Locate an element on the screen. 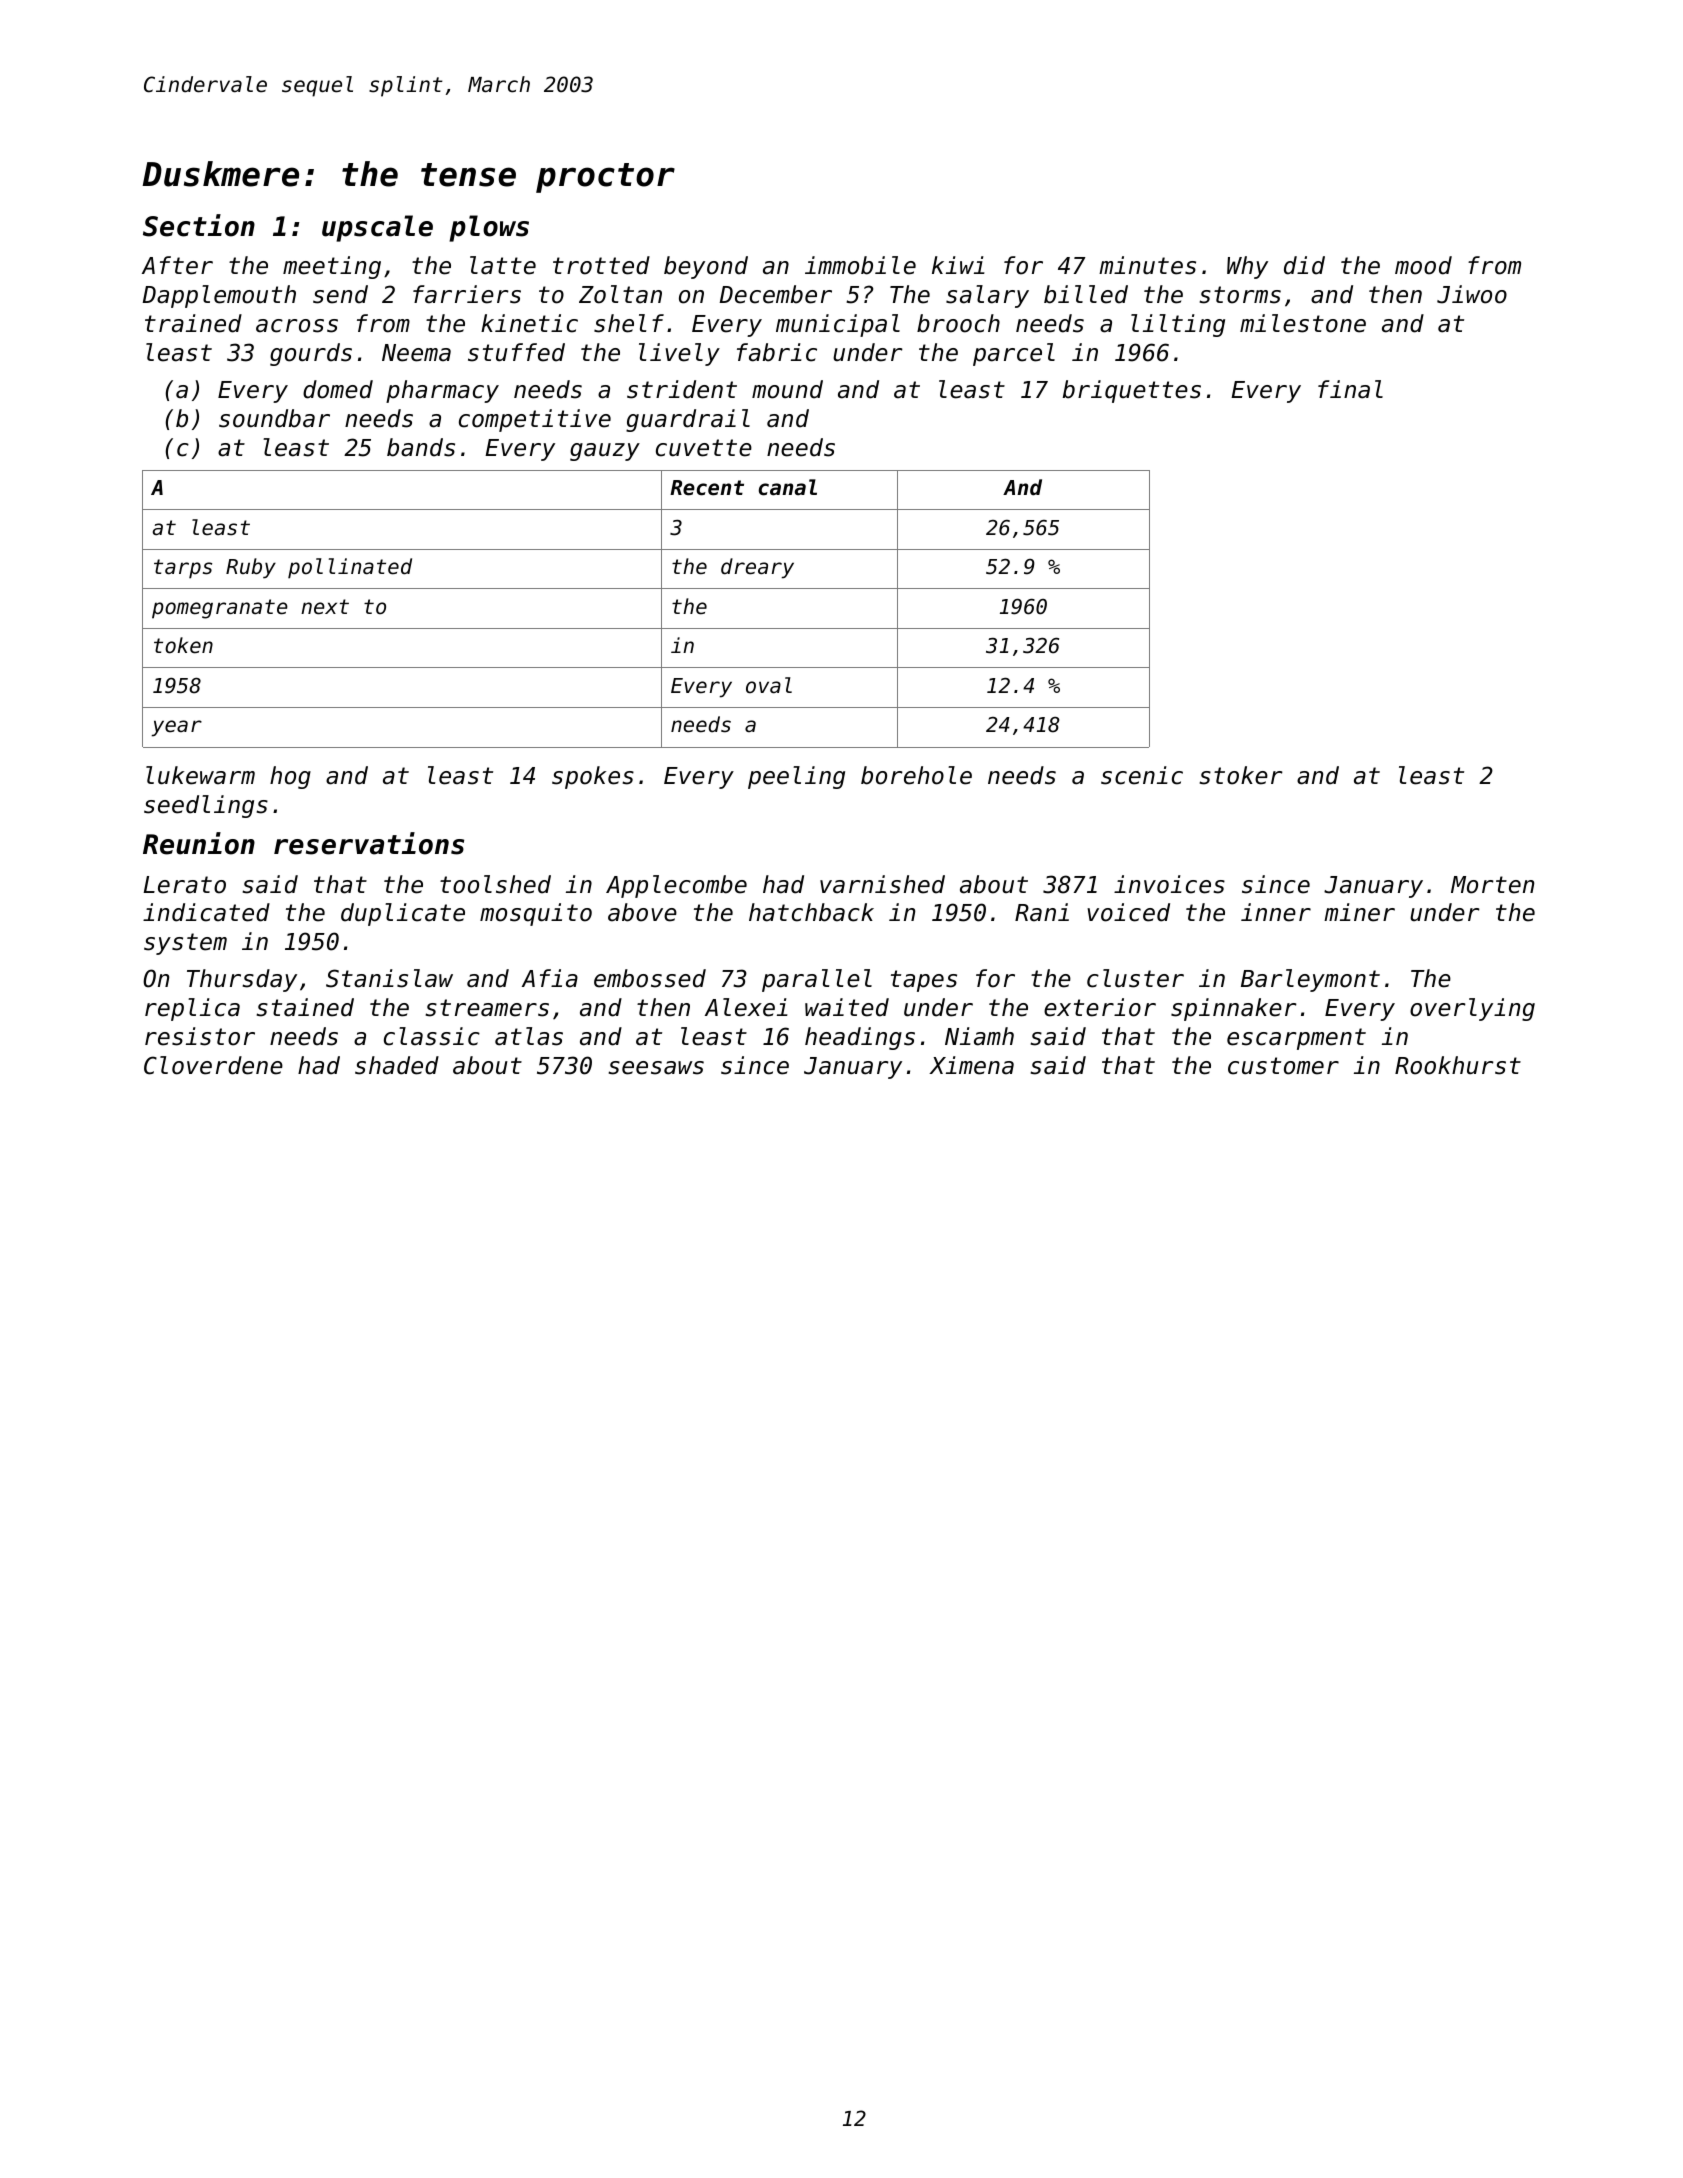  scenic is located at coordinates (1142, 775).
